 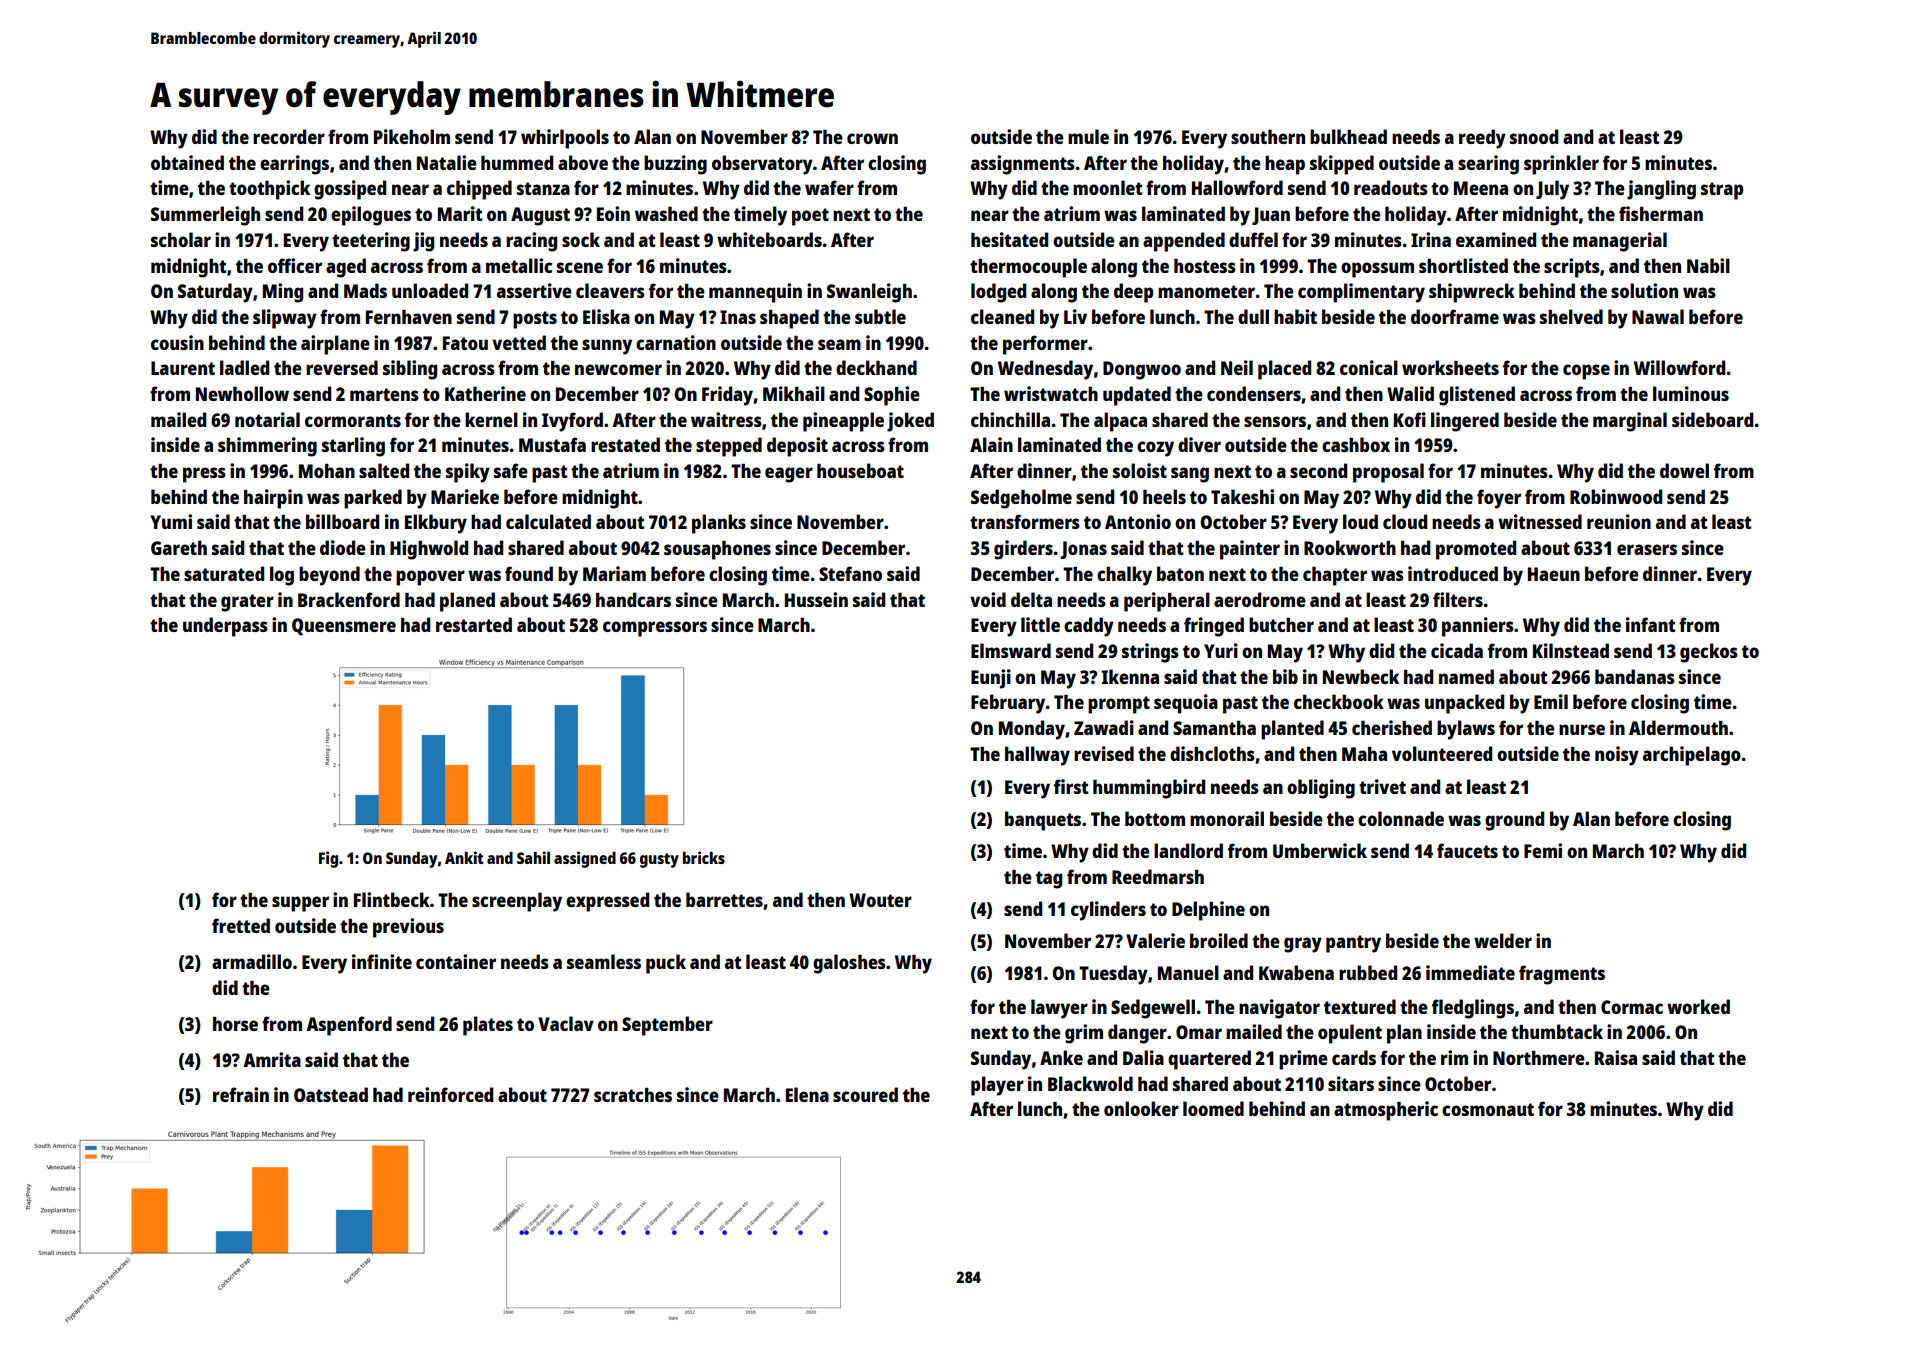 What do you see at coordinates (1386, 1111) in the document?
I see `atmospheric` at bounding box center [1386, 1111].
